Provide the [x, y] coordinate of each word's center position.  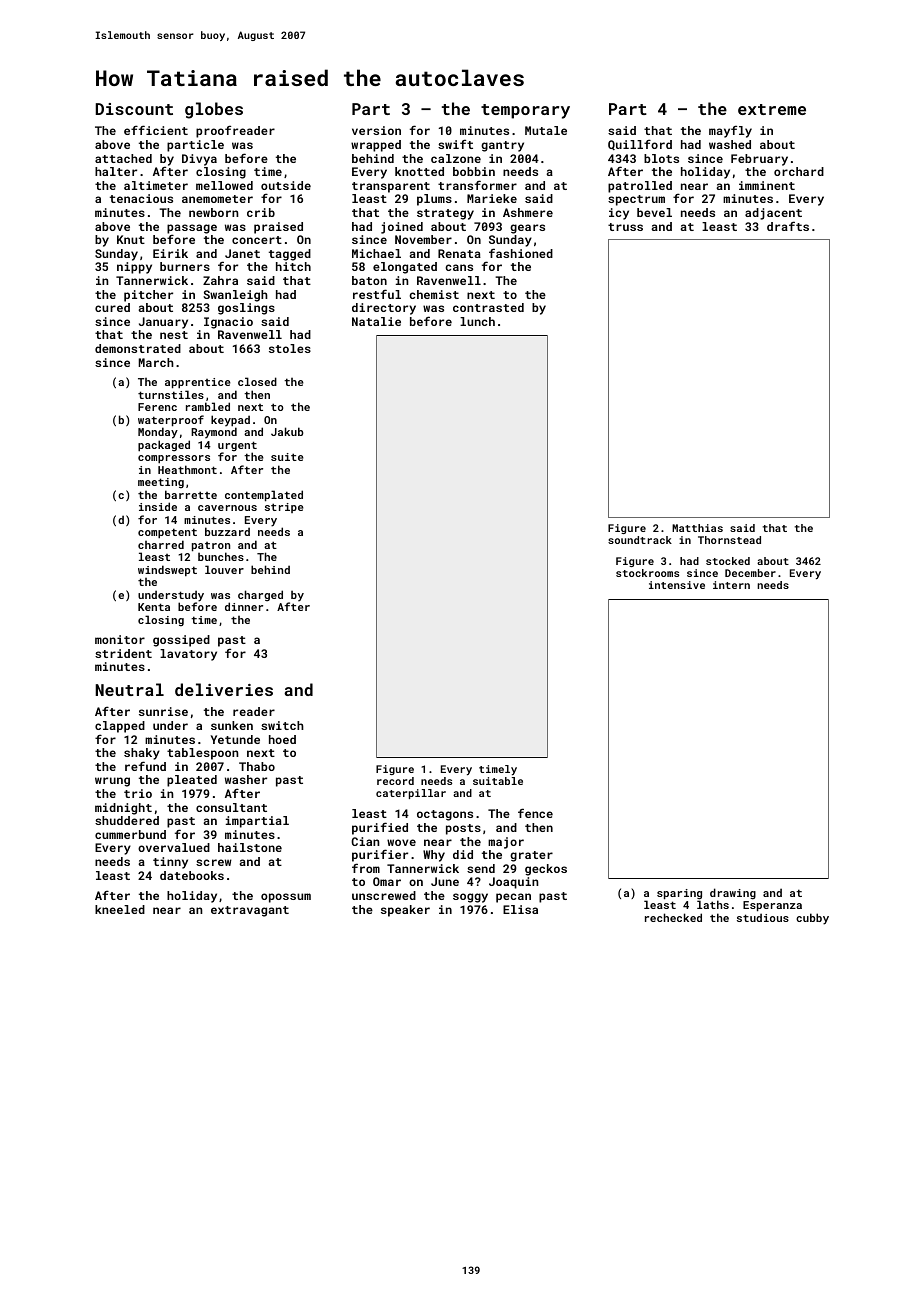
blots [661, 158]
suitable [498, 781]
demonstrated [138, 348]
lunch [477, 321]
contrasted [488, 307]
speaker [405, 911]
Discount [134, 109]
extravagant [250, 911]
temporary [525, 111]
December [750, 573]
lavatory [188, 655]
